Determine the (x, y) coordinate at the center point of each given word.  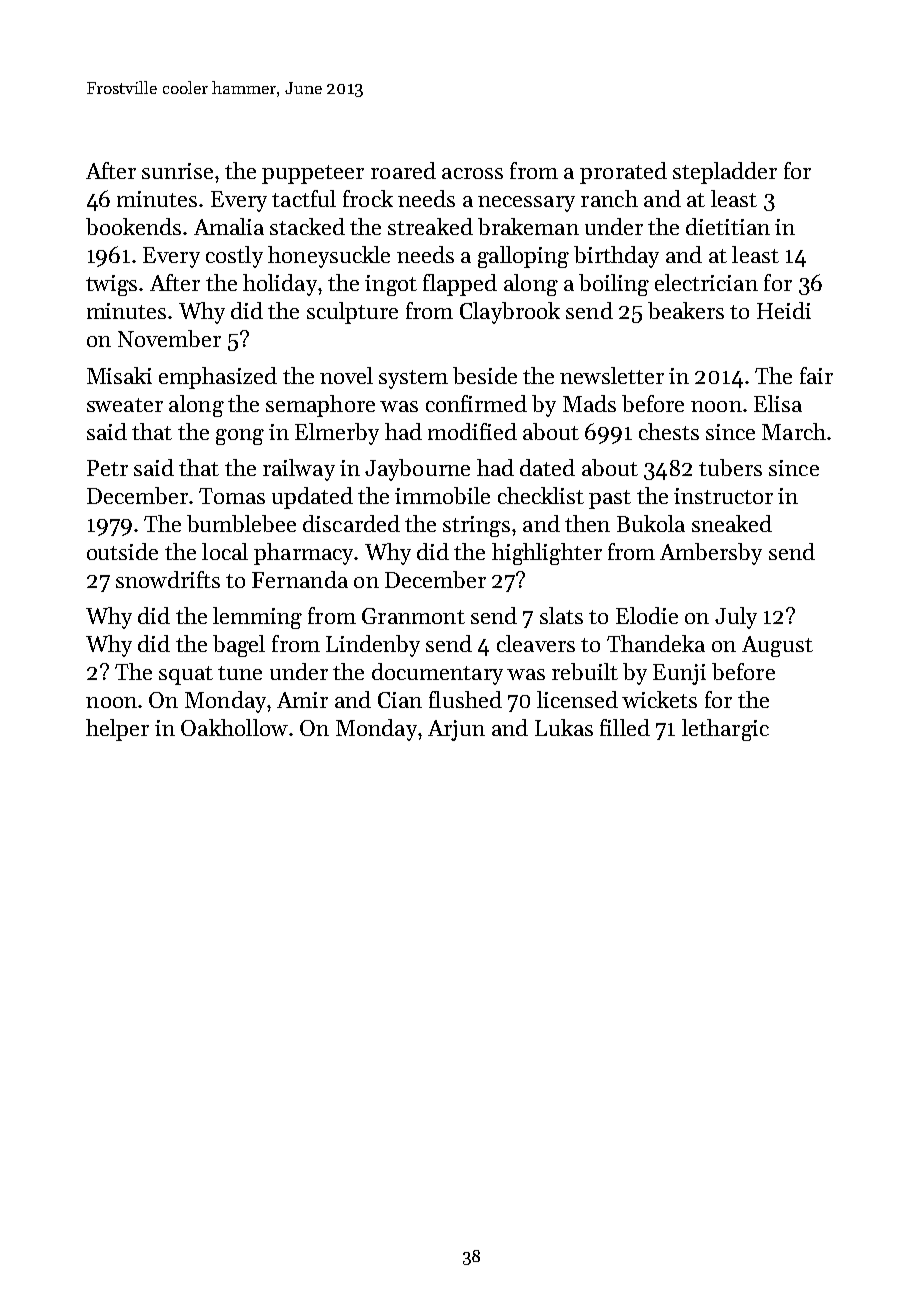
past (610, 499)
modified (472, 431)
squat (186, 675)
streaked (430, 226)
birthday (616, 257)
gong (240, 437)
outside (122, 551)
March (794, 431)
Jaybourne (417, 470)
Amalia (229, 226)
